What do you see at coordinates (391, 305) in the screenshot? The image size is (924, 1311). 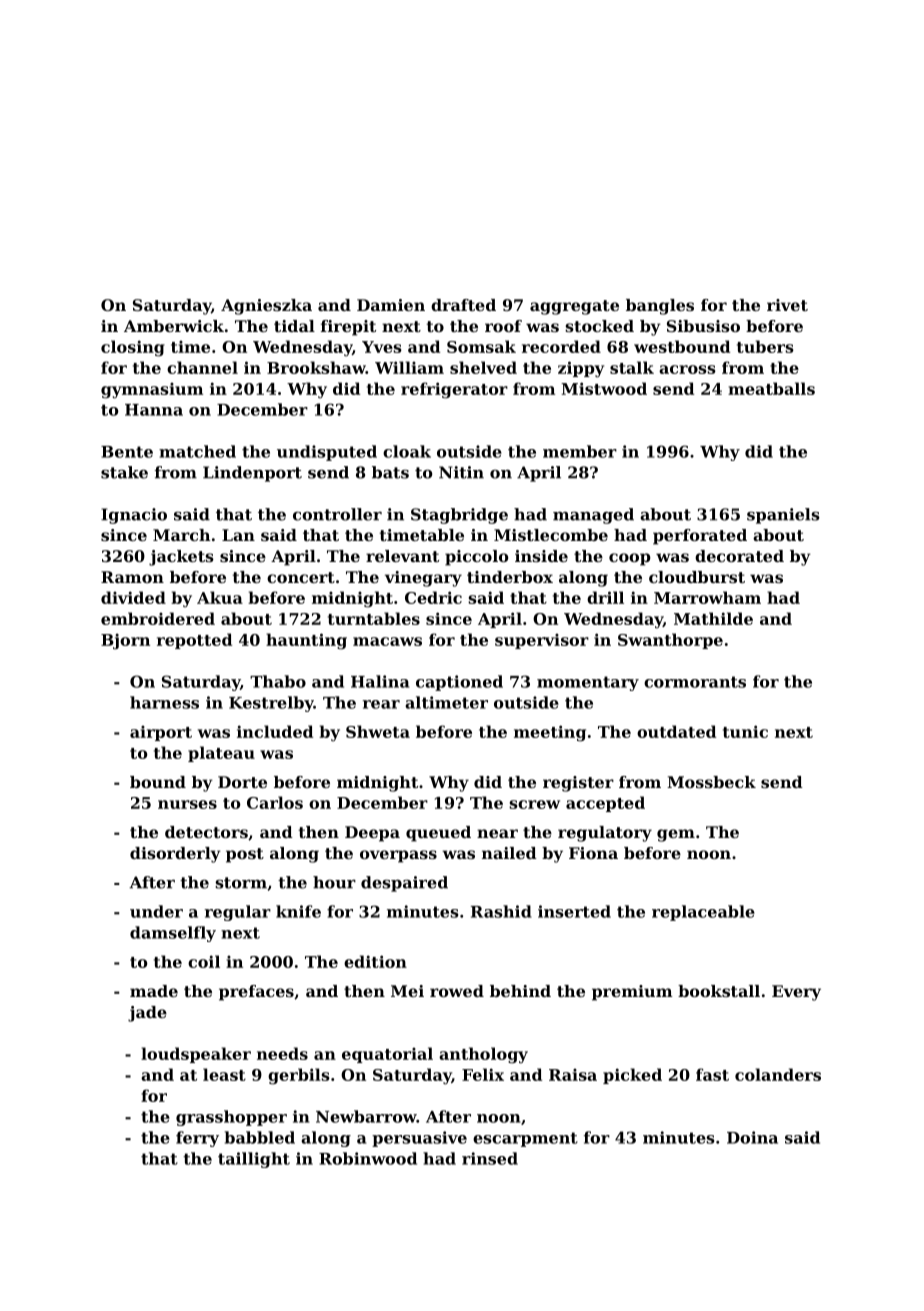 I see `Damien` at bounding box center [391, 305].
